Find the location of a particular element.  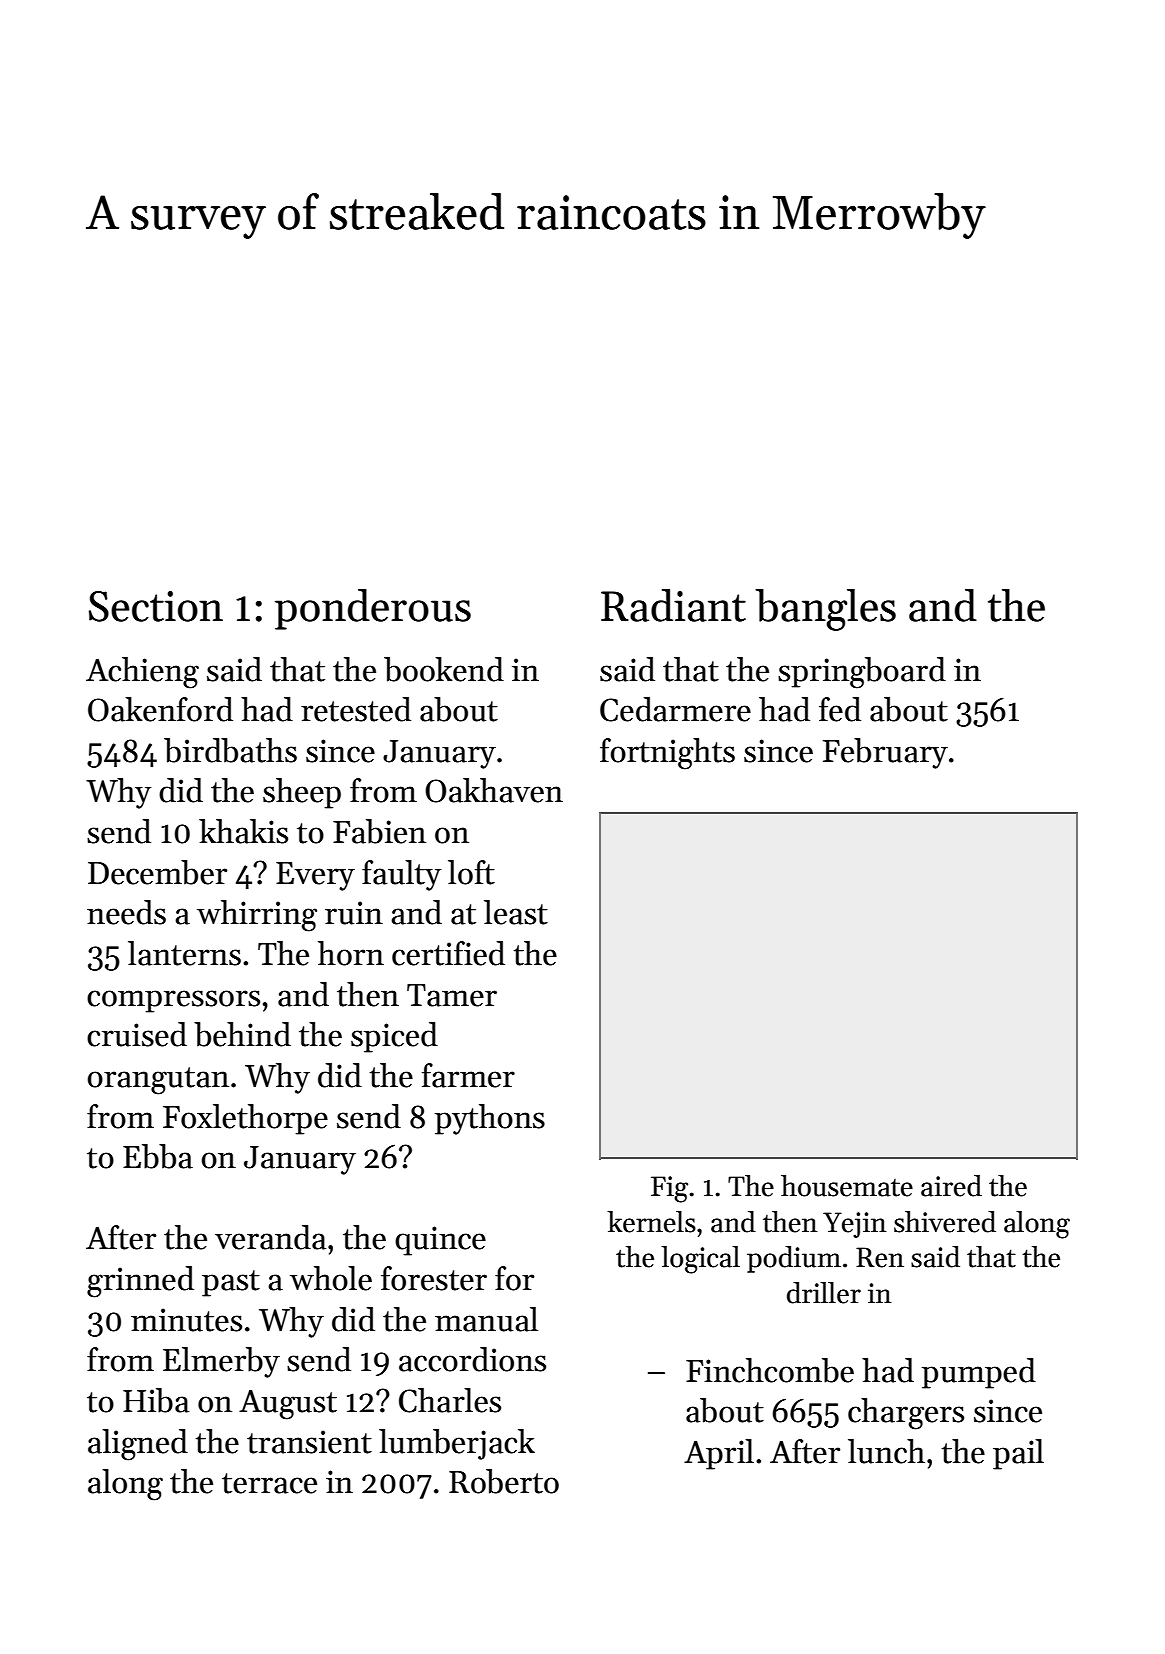

pumped is located at coordinates (979, 1373).
